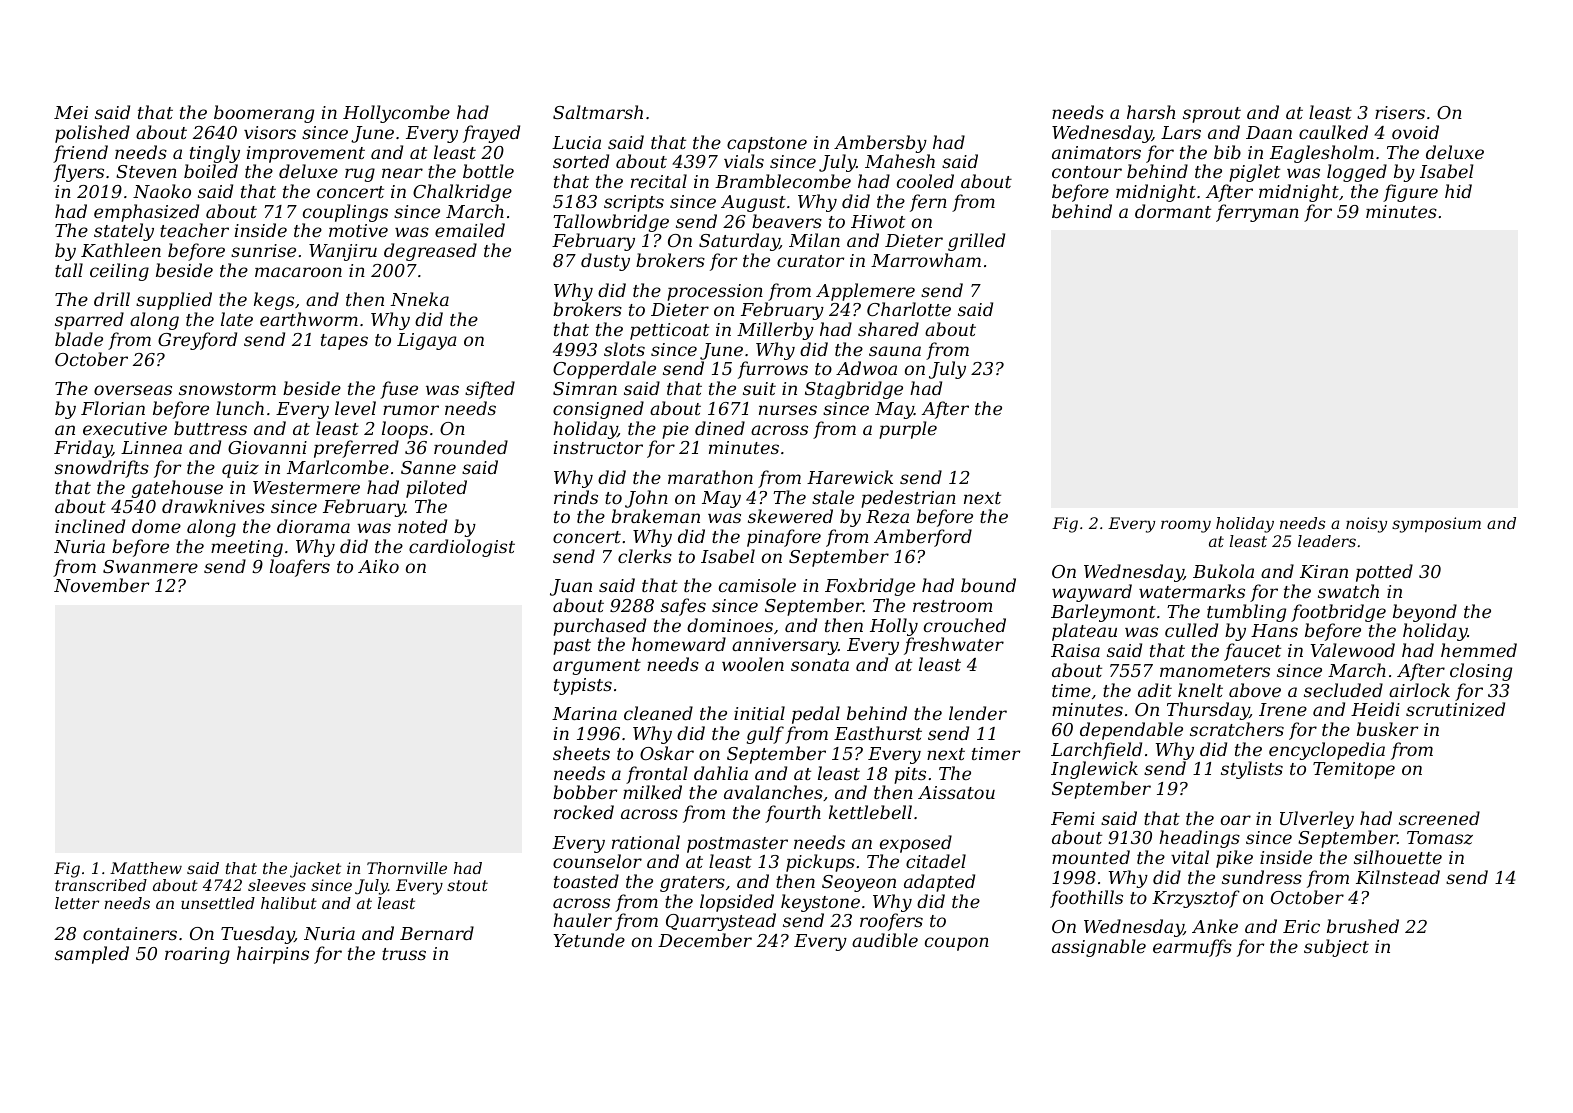 The image size is (1573, 1113). What do you see at coordinates (1400, 112) in the image?
I see `risers` at bounding box center [1400, 112].
